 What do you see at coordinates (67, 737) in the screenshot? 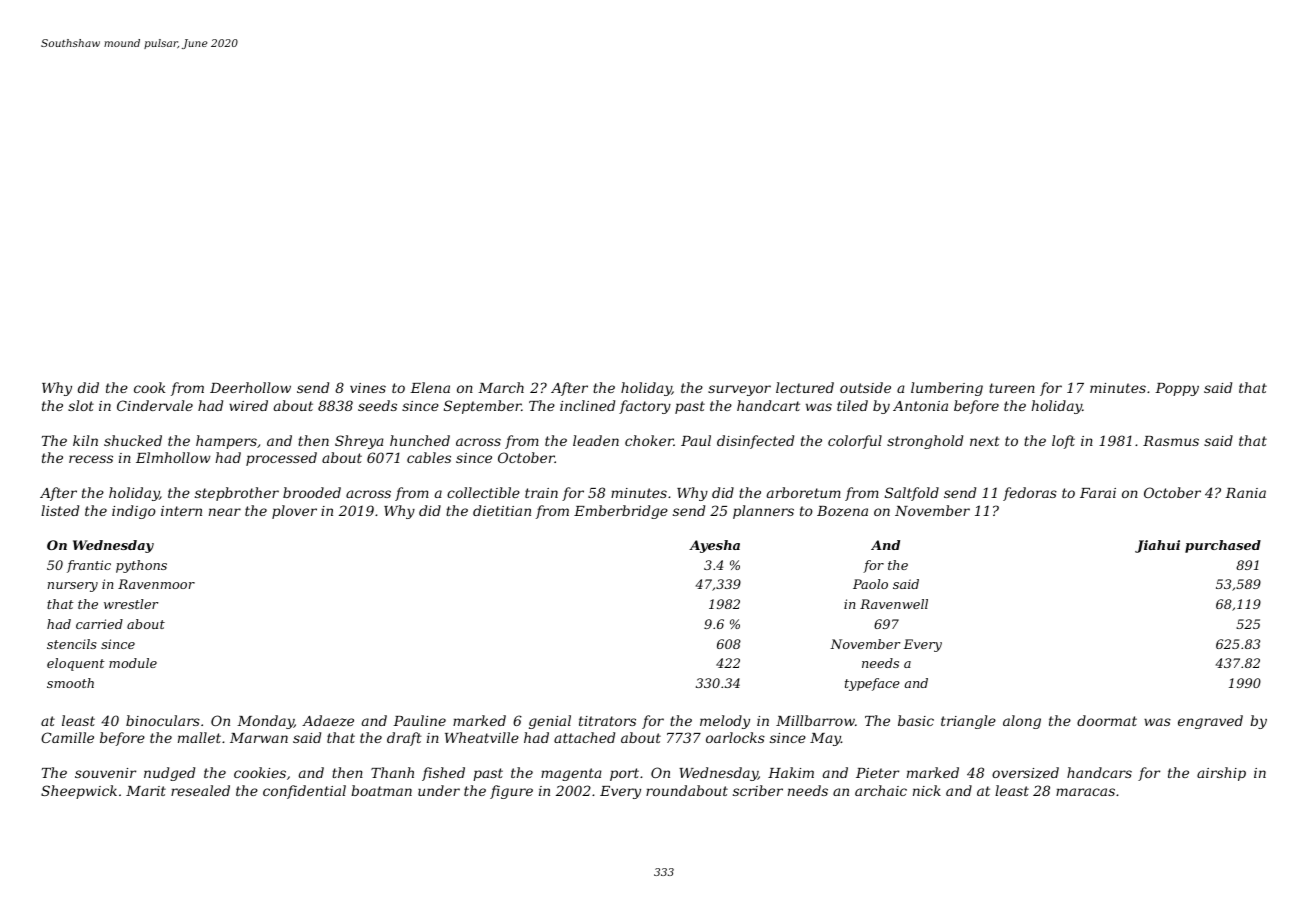
I see `Camille` at bounding box center [67, 737].
